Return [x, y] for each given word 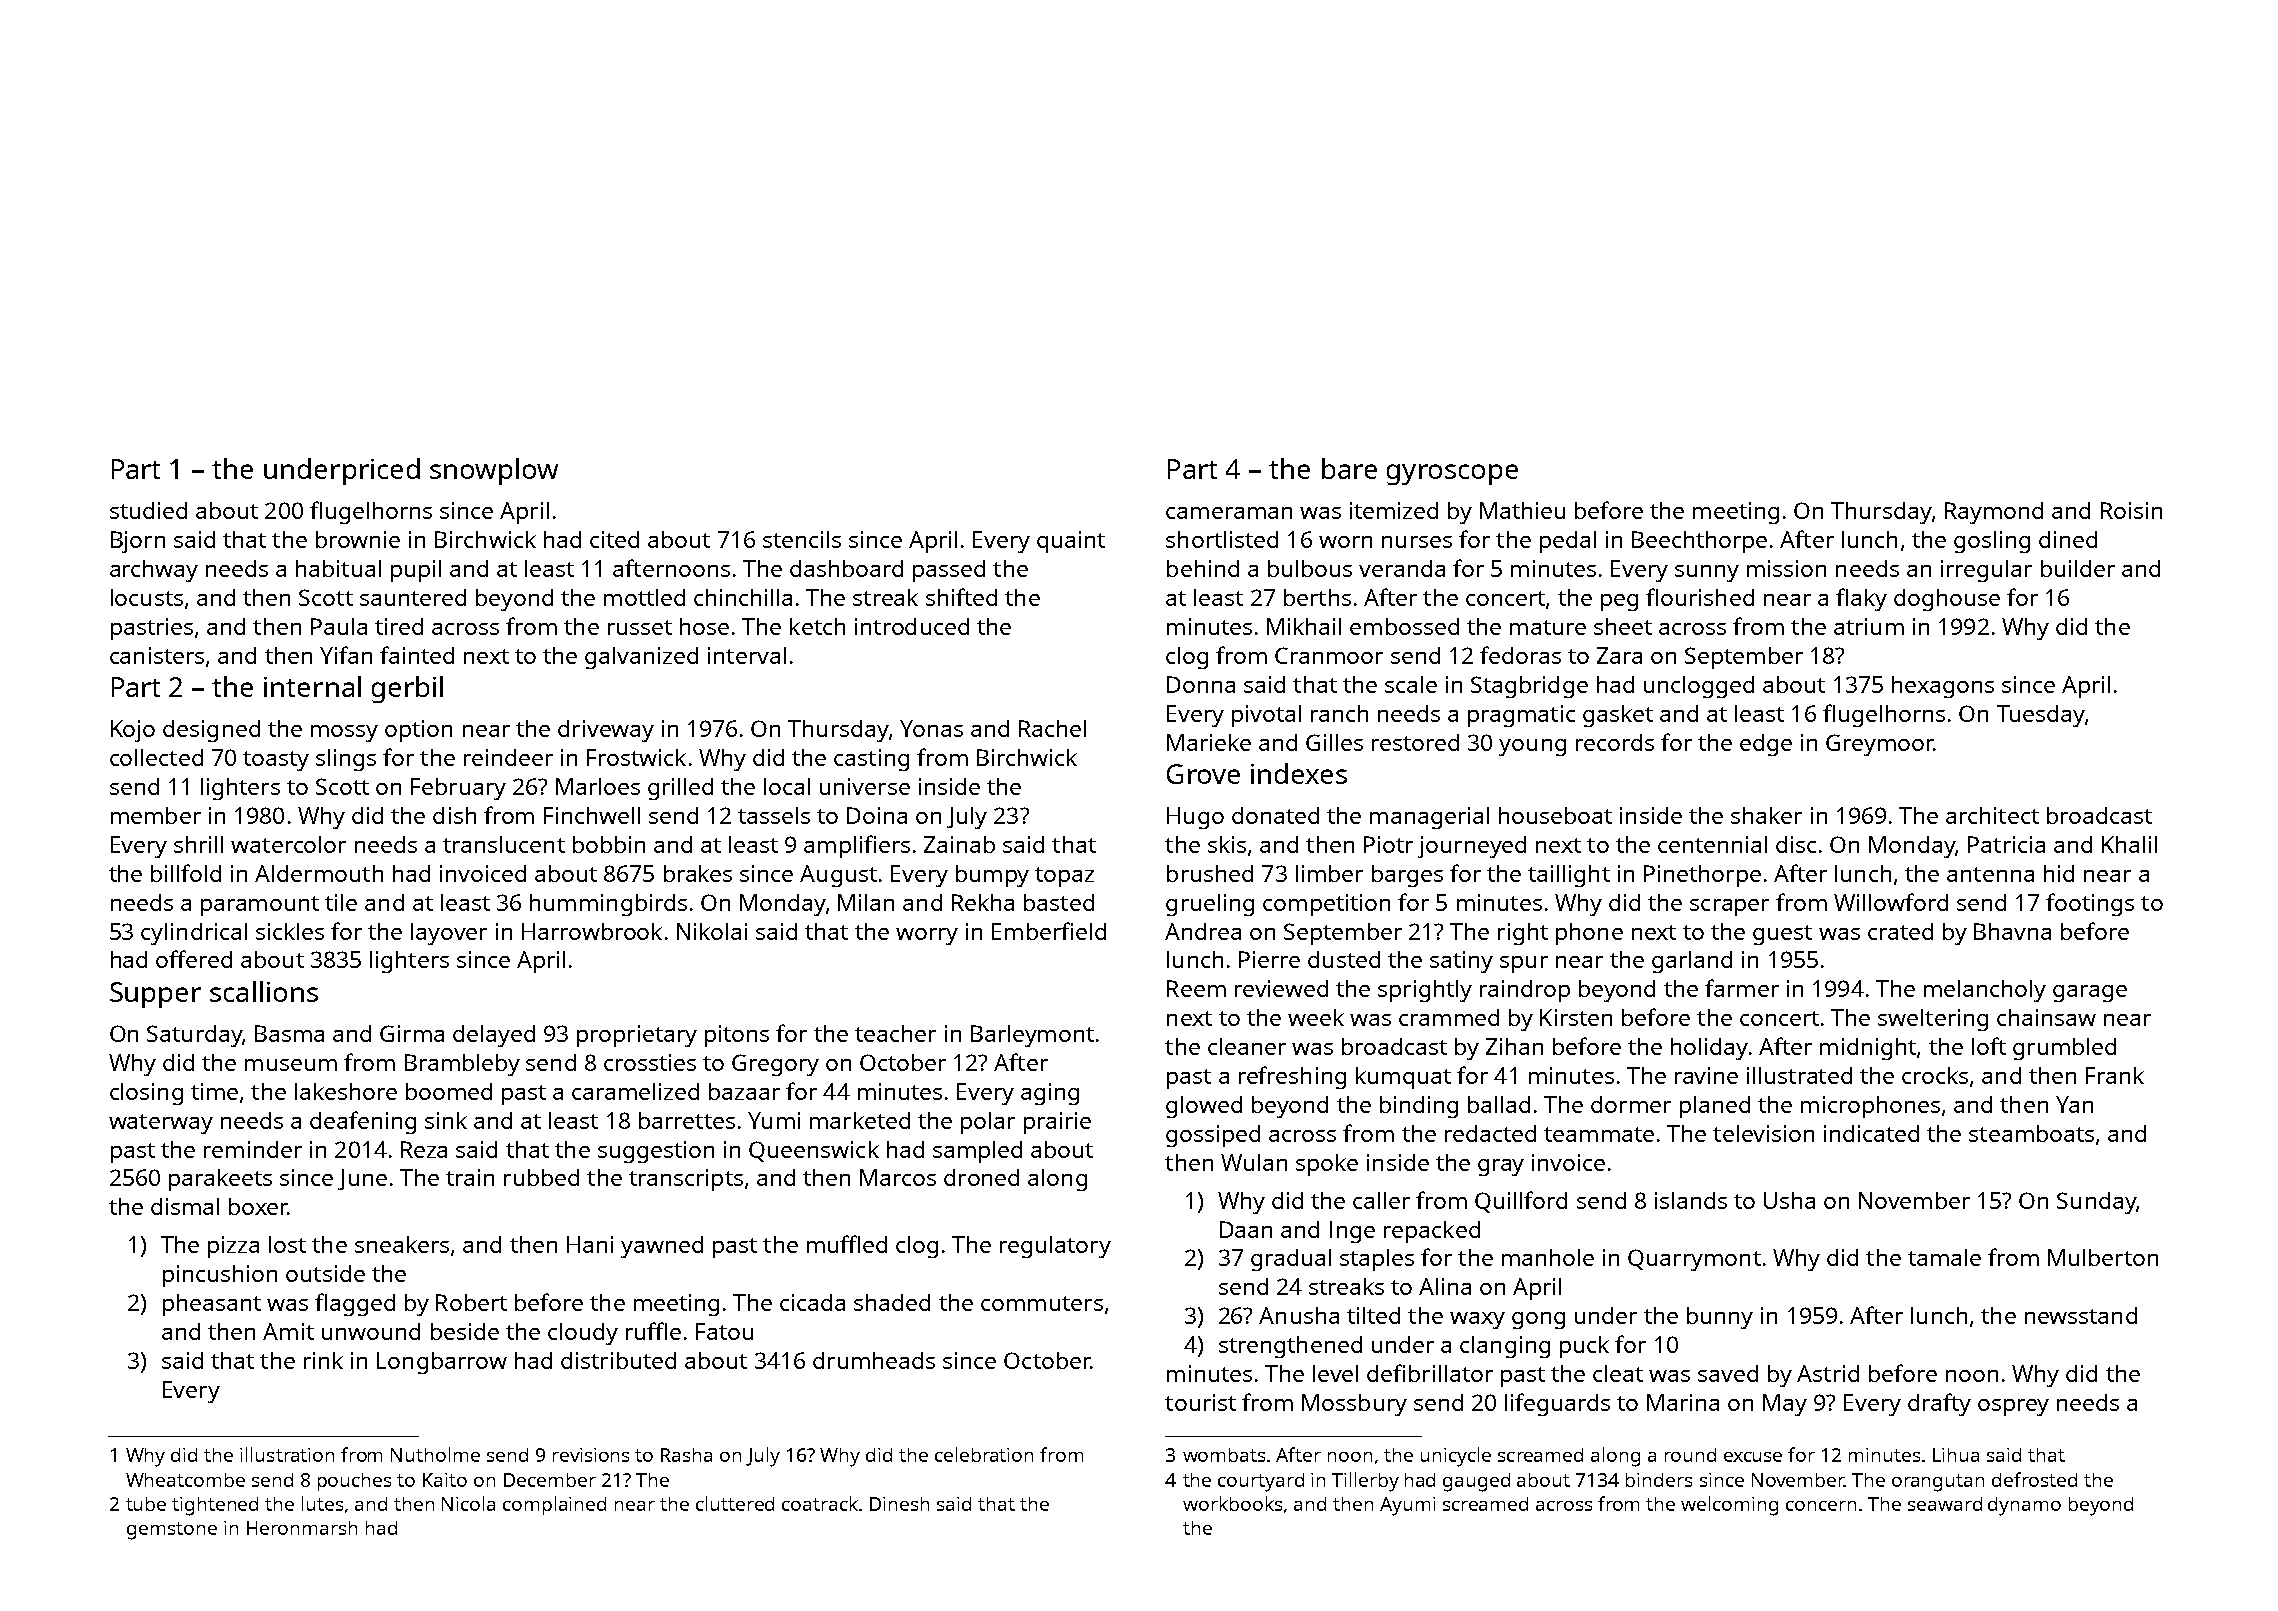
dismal [185, 1206]
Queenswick [814, 1151]
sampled [977, 1152]
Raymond [1994, 513]
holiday [1709, 1049]
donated [1275, 815]
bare [1349, 468]
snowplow [494, 471]
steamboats [2031, 1133]
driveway [606, 731]
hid [2059, 873]
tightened [215, 1506]
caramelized [635, 1091]
